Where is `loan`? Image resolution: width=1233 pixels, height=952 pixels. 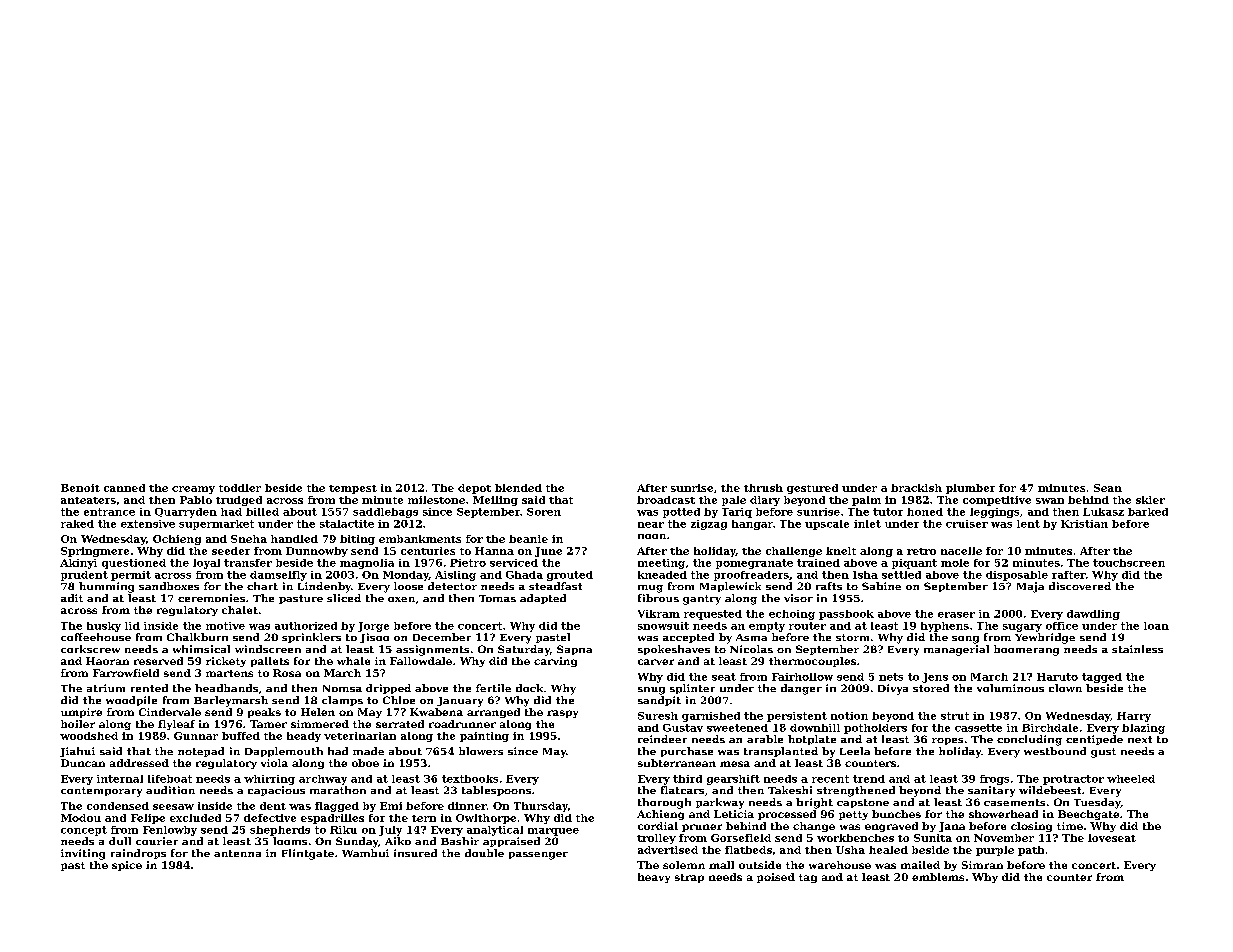 loan is located at coordinates (1156, 626).
